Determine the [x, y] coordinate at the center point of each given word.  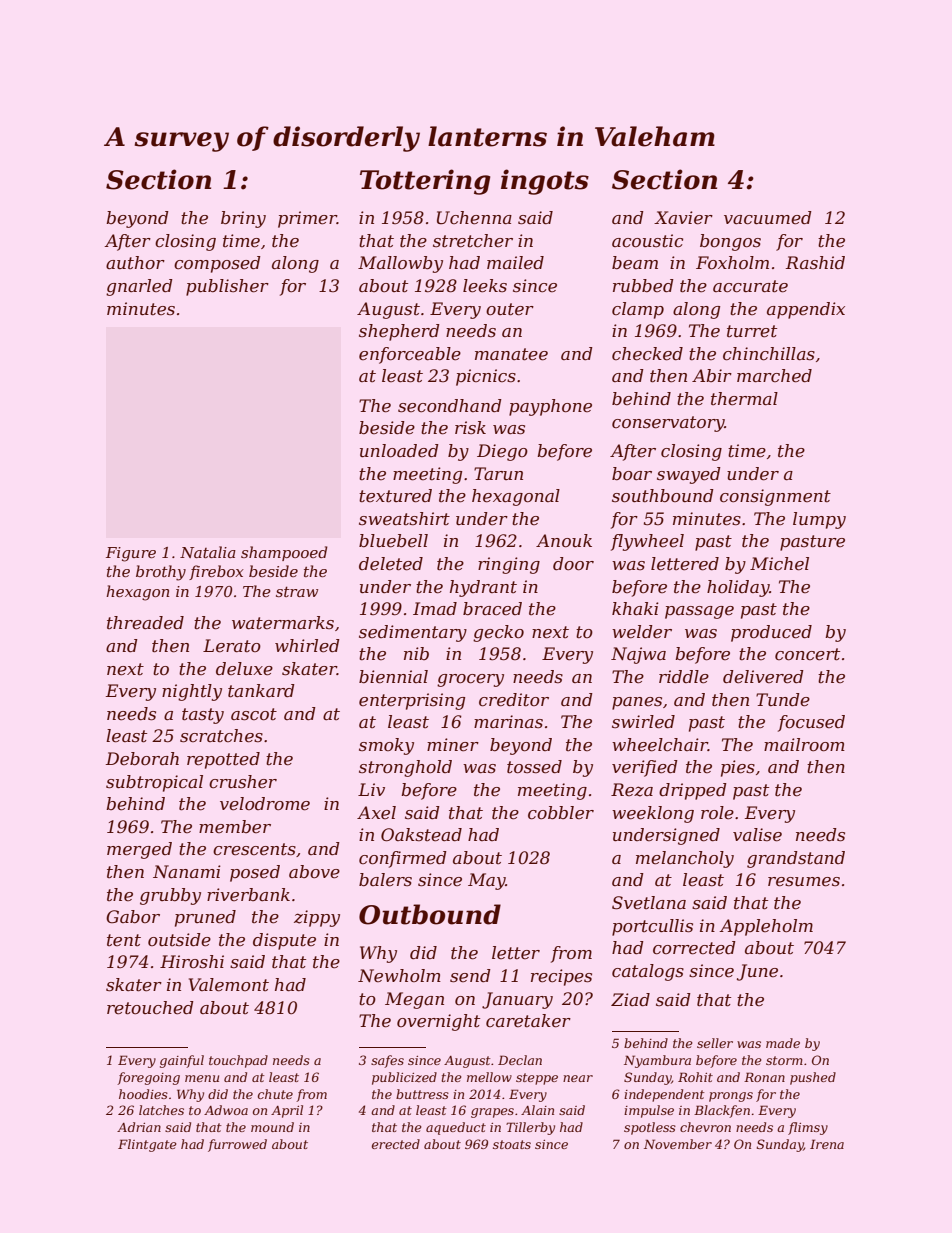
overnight [438, 1022]
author [135, 262]
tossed [534, 767]
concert [807, 654]
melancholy [685, 859]
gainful [182, 1061]
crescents [254, 849]
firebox [216, 572]
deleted [391, 564]
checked [647, 354]
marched [774, 376]
